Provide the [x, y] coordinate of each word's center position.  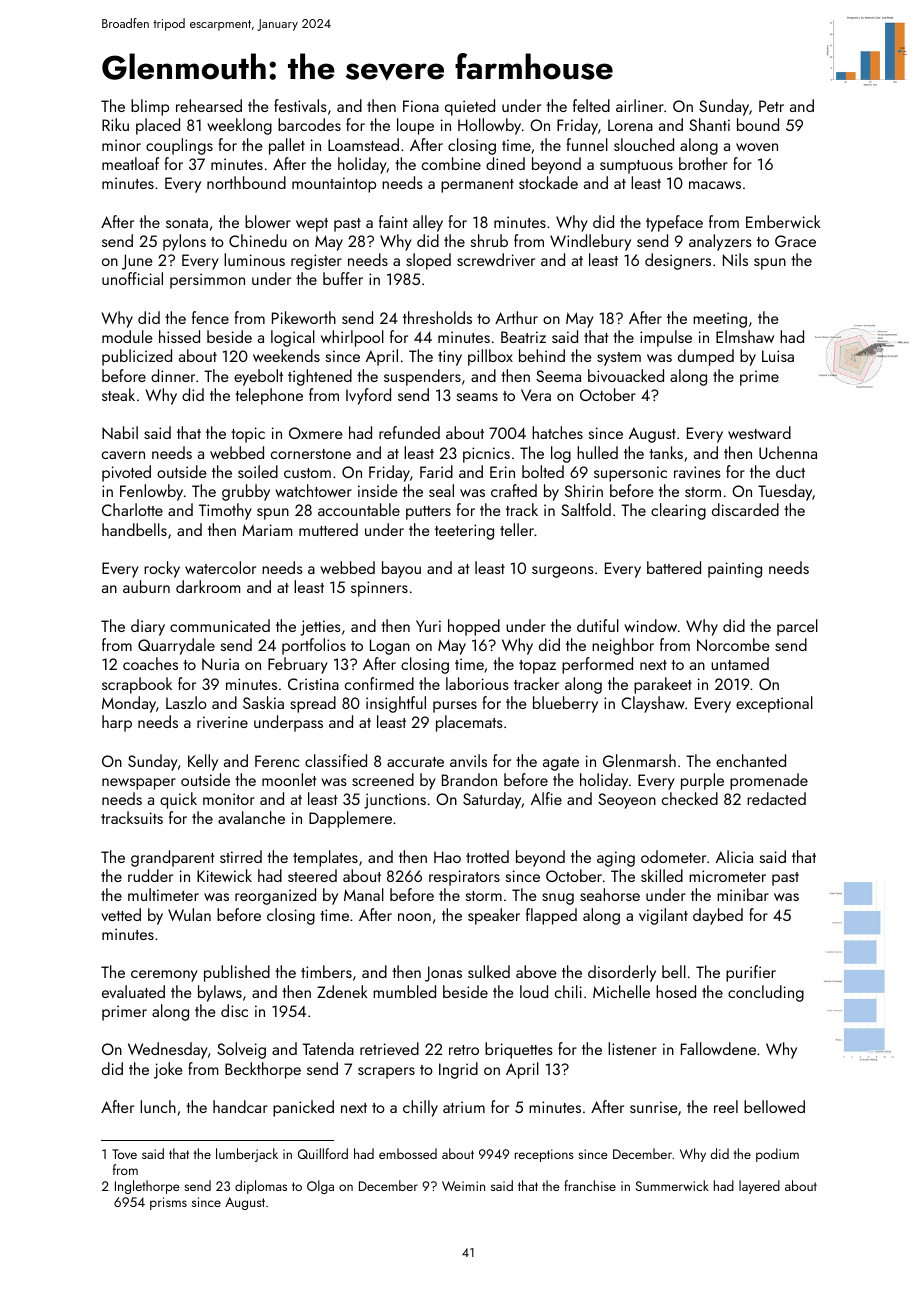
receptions [544, 1155]
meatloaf [130, 163]
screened [383, 779]
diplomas [261, 1187]
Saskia [263, 702]
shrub [489, 240]
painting [735, 570]
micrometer [727, 876]
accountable [359, 509]
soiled [258, 471]
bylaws [220, 993]
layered [759, 1187]
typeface [674, 223]
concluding [766, 993]
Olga [320, 1187]
